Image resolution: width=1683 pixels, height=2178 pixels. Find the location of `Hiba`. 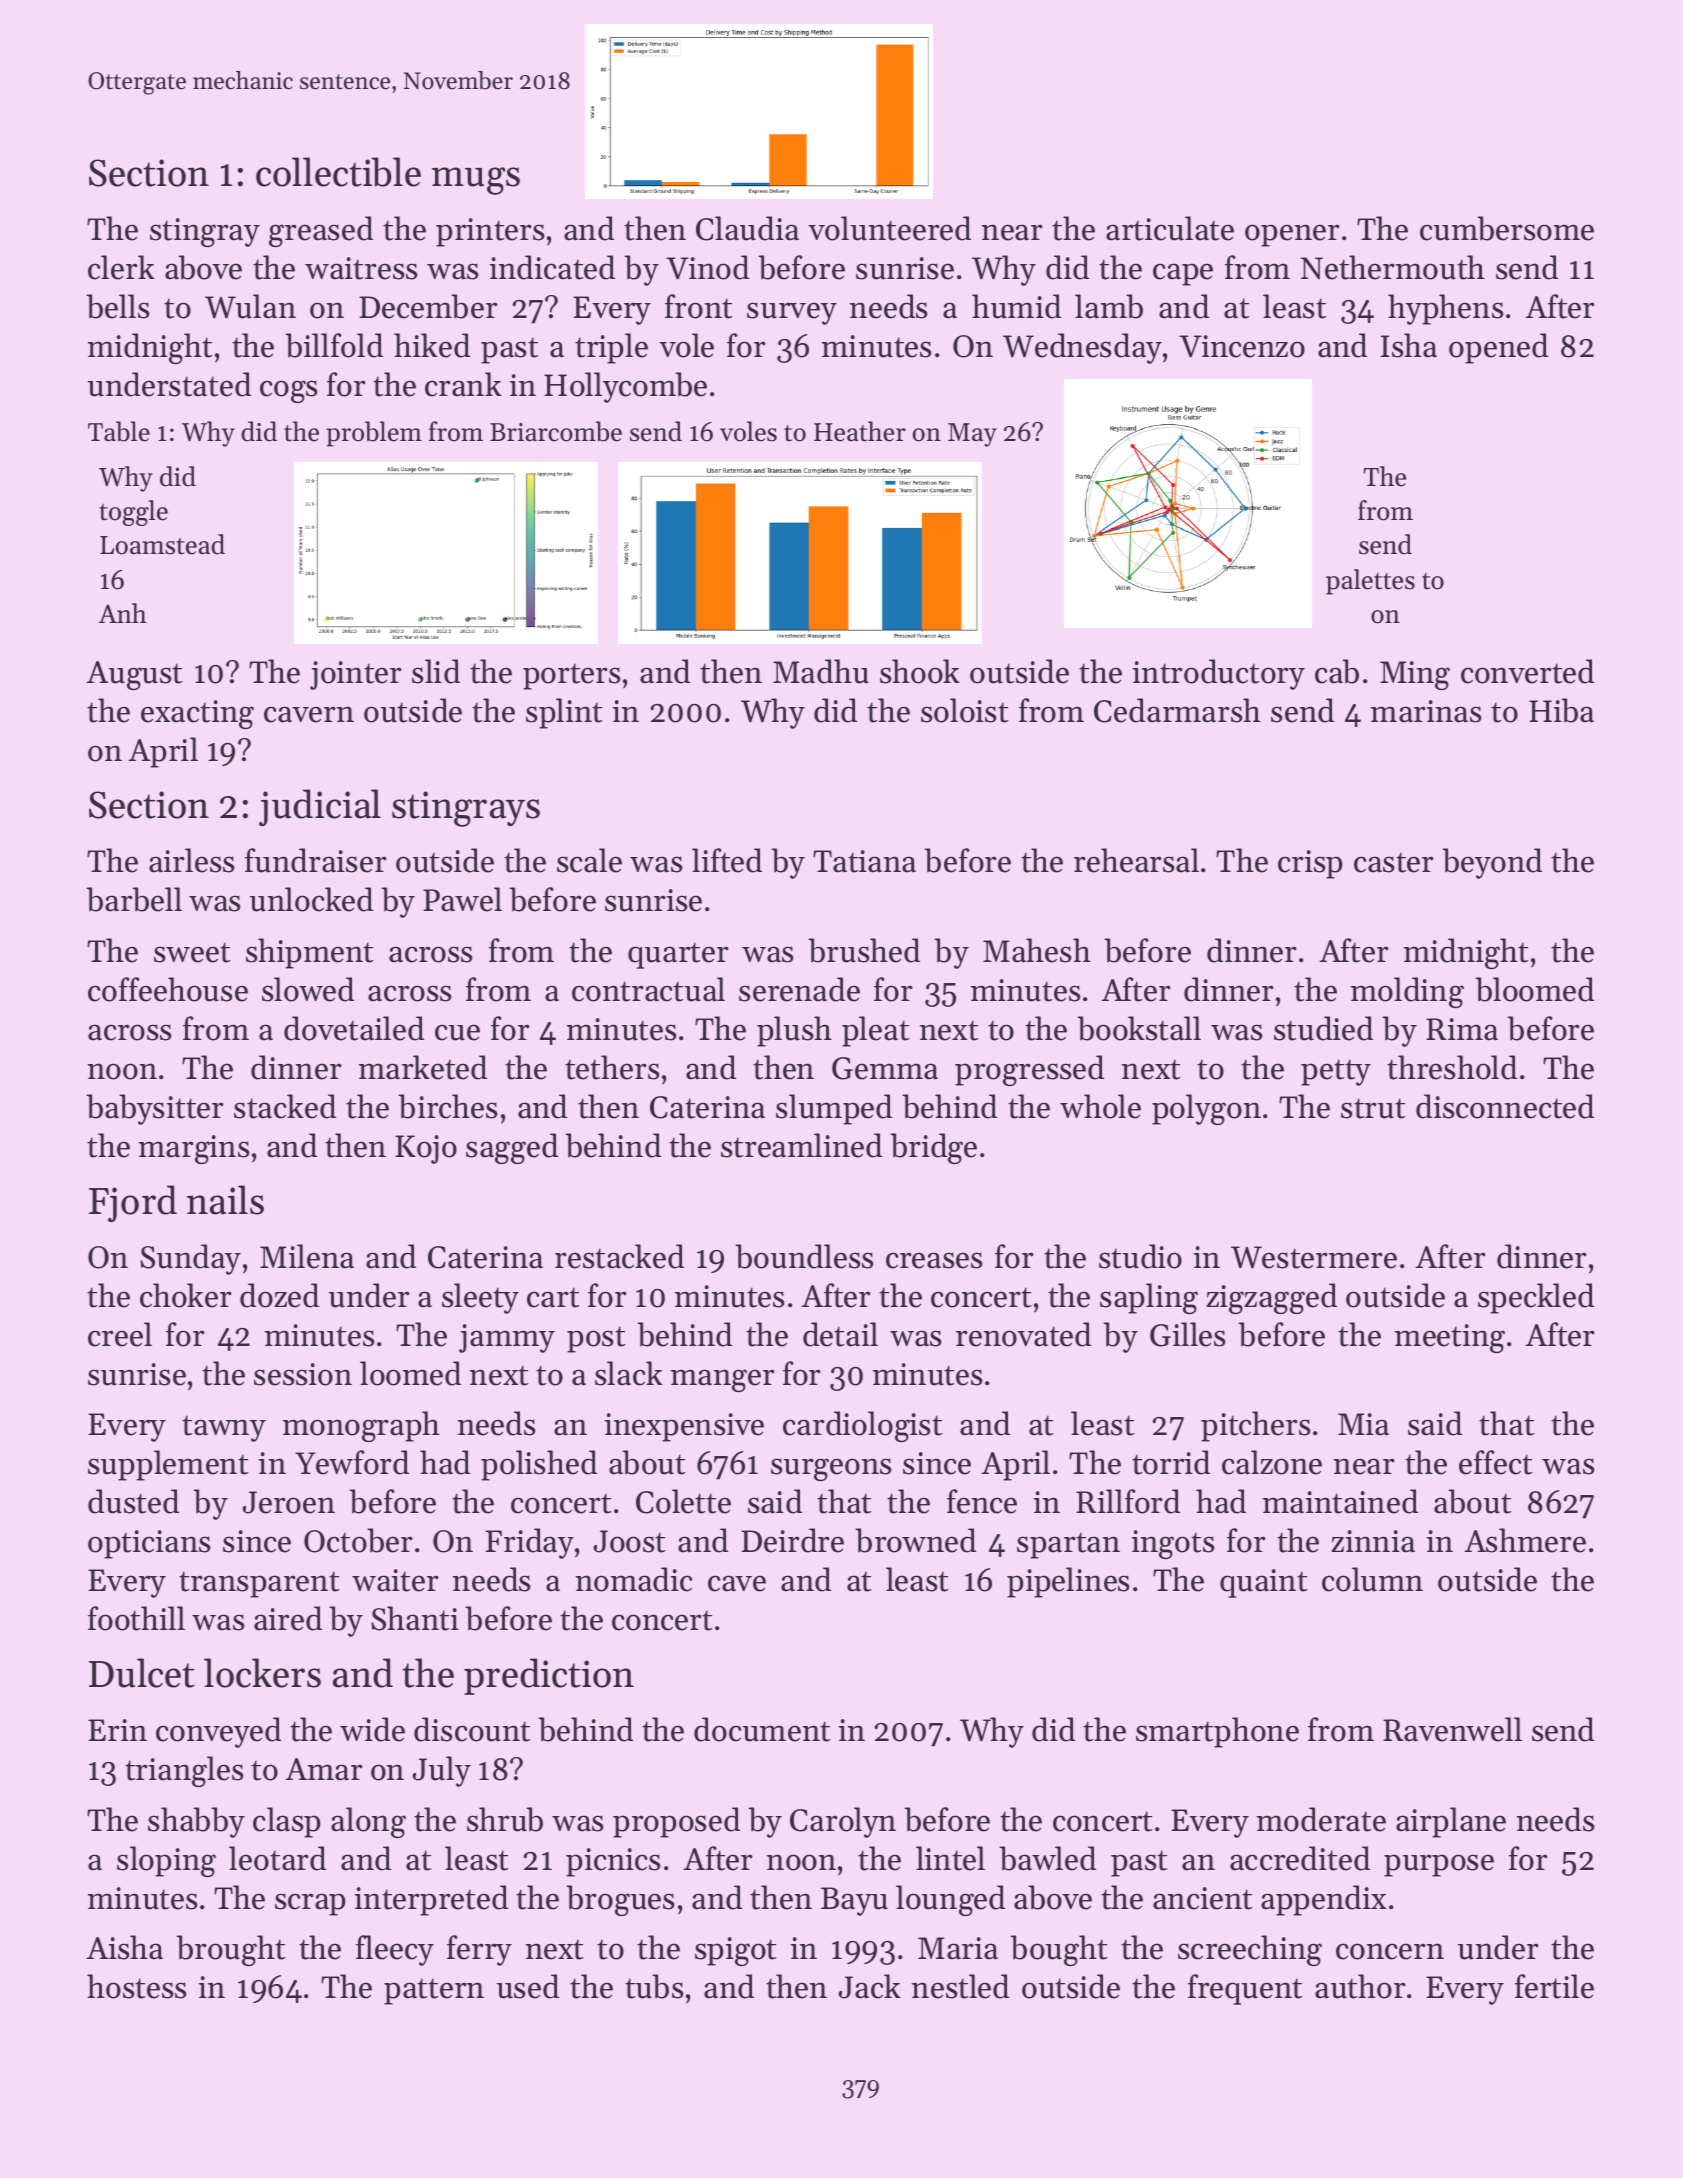

Hiba is located at coordinates (1561, 710).
